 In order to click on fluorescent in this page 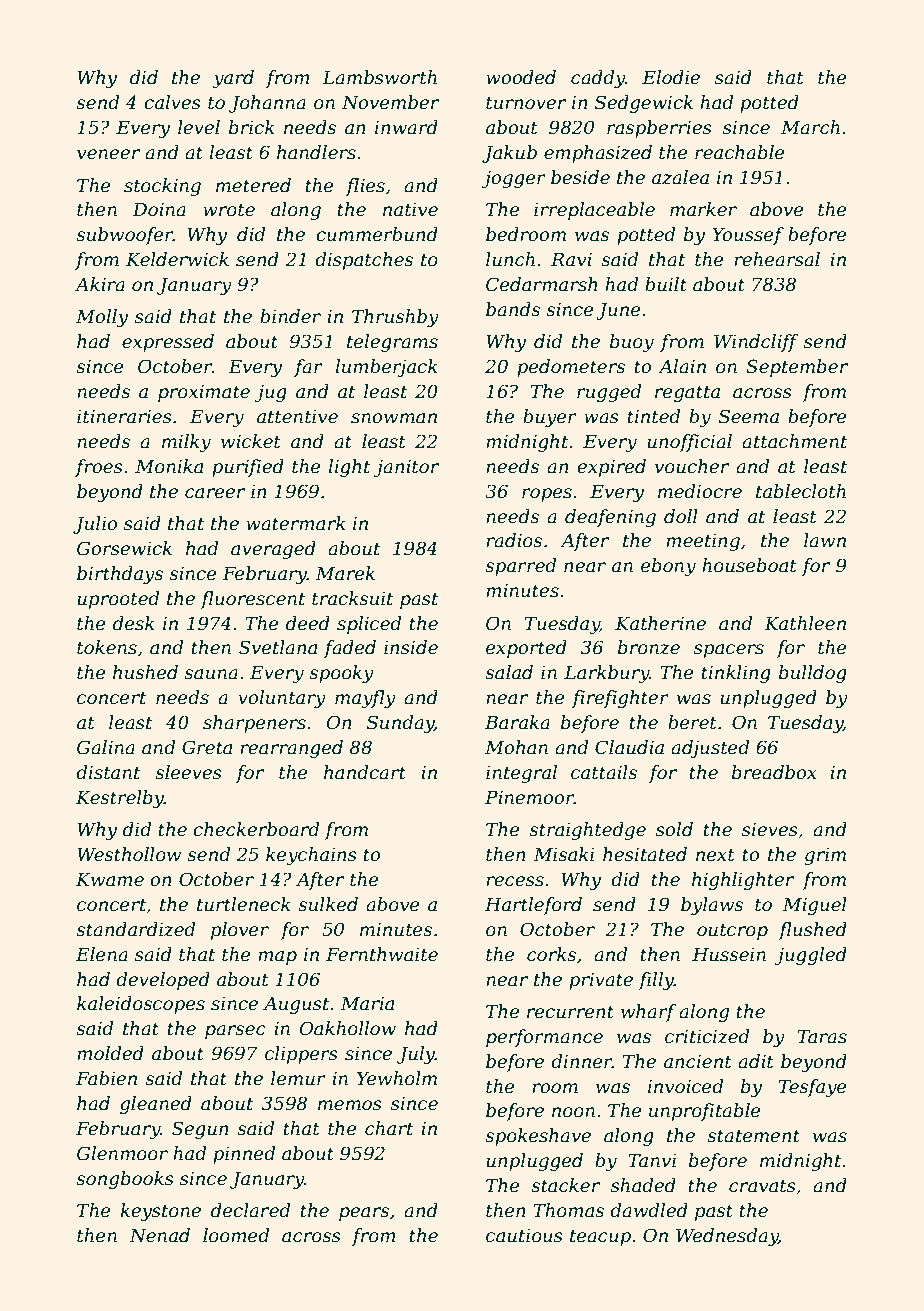, I will do `click(252, 600)`.
